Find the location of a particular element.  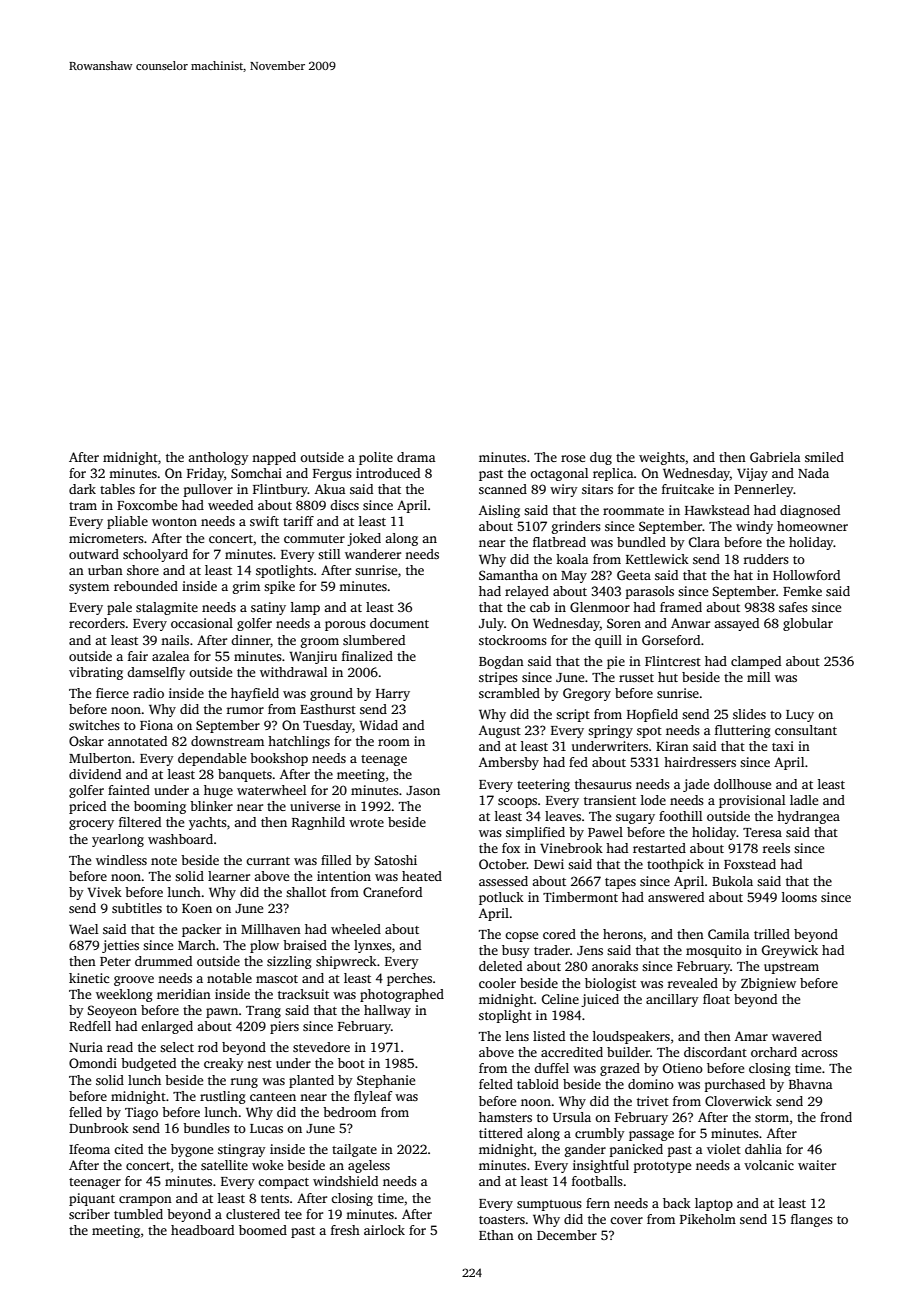

fainted is located at coordinates (129, 790).
